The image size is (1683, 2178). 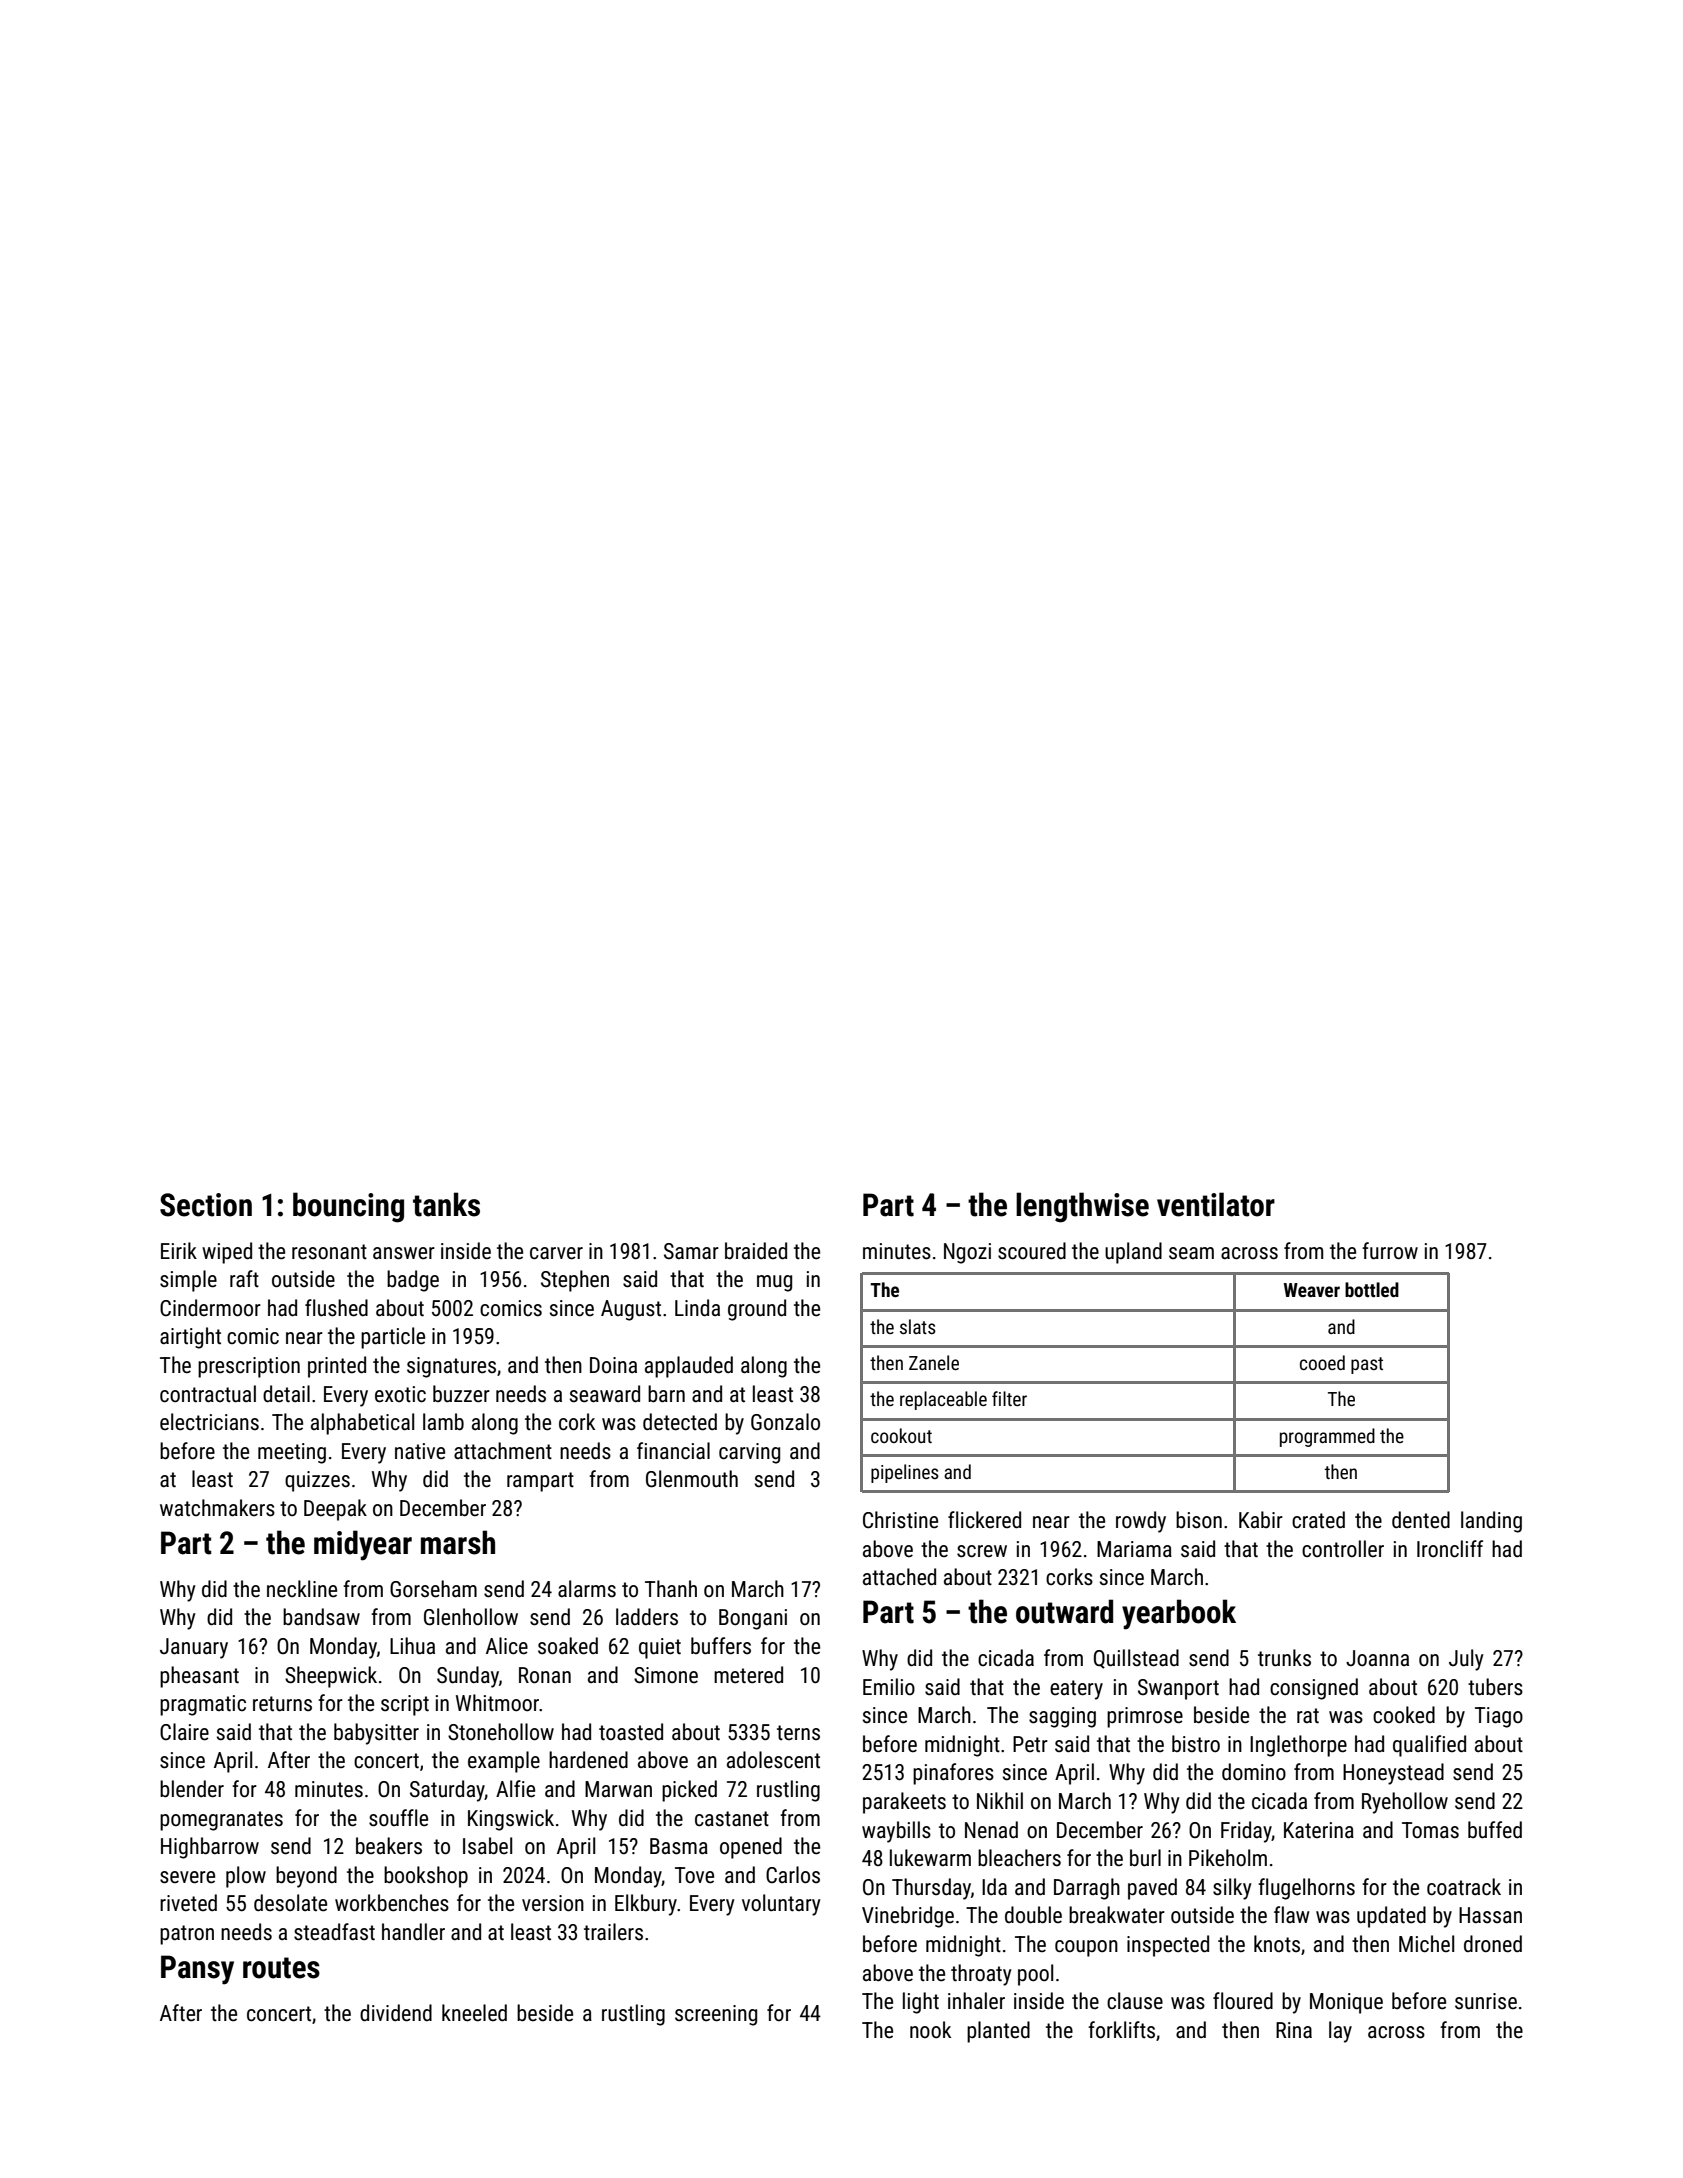 What do you see at coordinates (1216, 1204) in the image?
I see `ventilator` at bounding box center [1216, 1204].
